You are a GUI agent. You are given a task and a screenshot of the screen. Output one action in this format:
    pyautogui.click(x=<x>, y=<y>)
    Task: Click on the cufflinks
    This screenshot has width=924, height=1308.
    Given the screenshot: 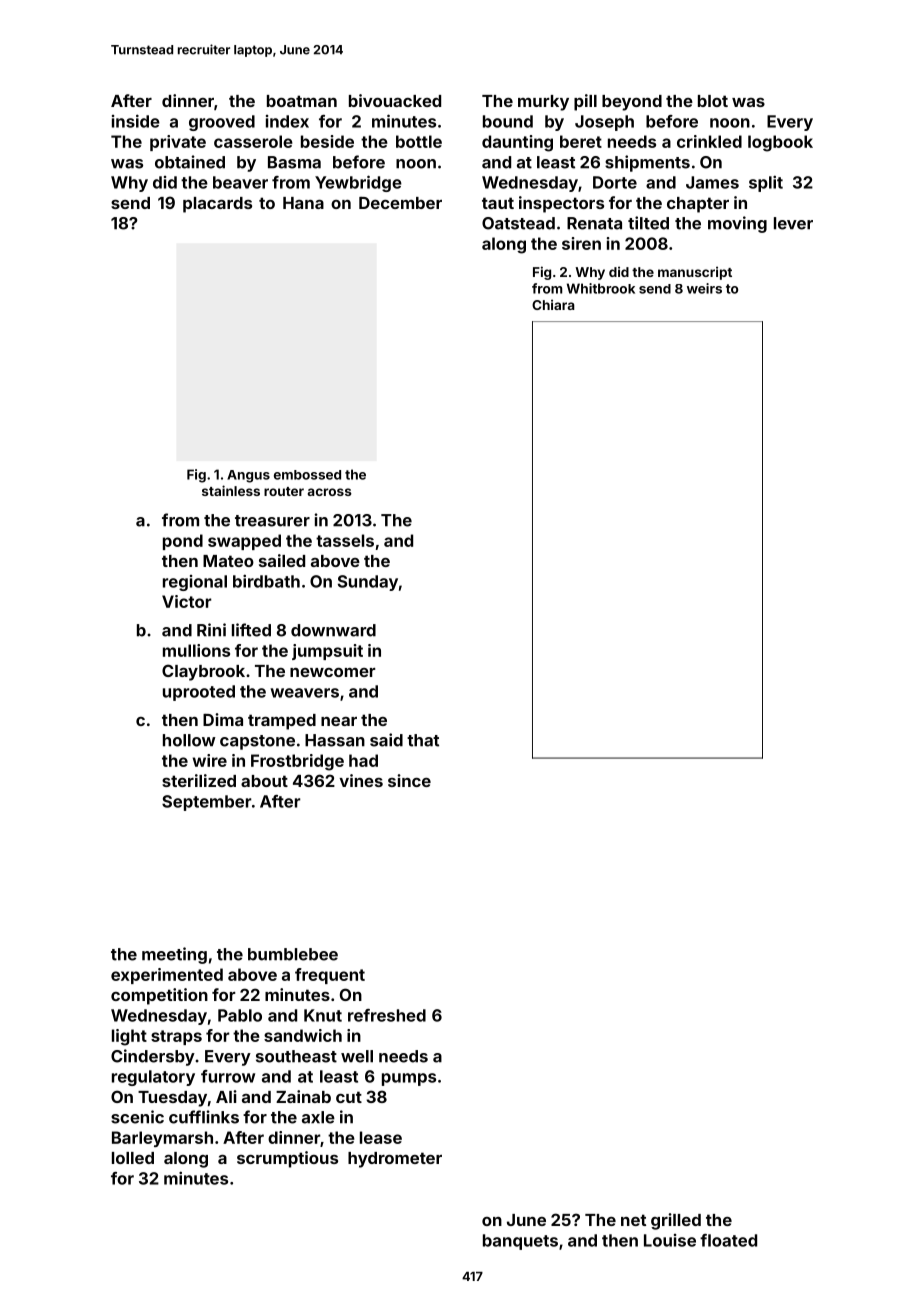 What is the action you would take?
    pyautogui.click(x=204, y=1117)
